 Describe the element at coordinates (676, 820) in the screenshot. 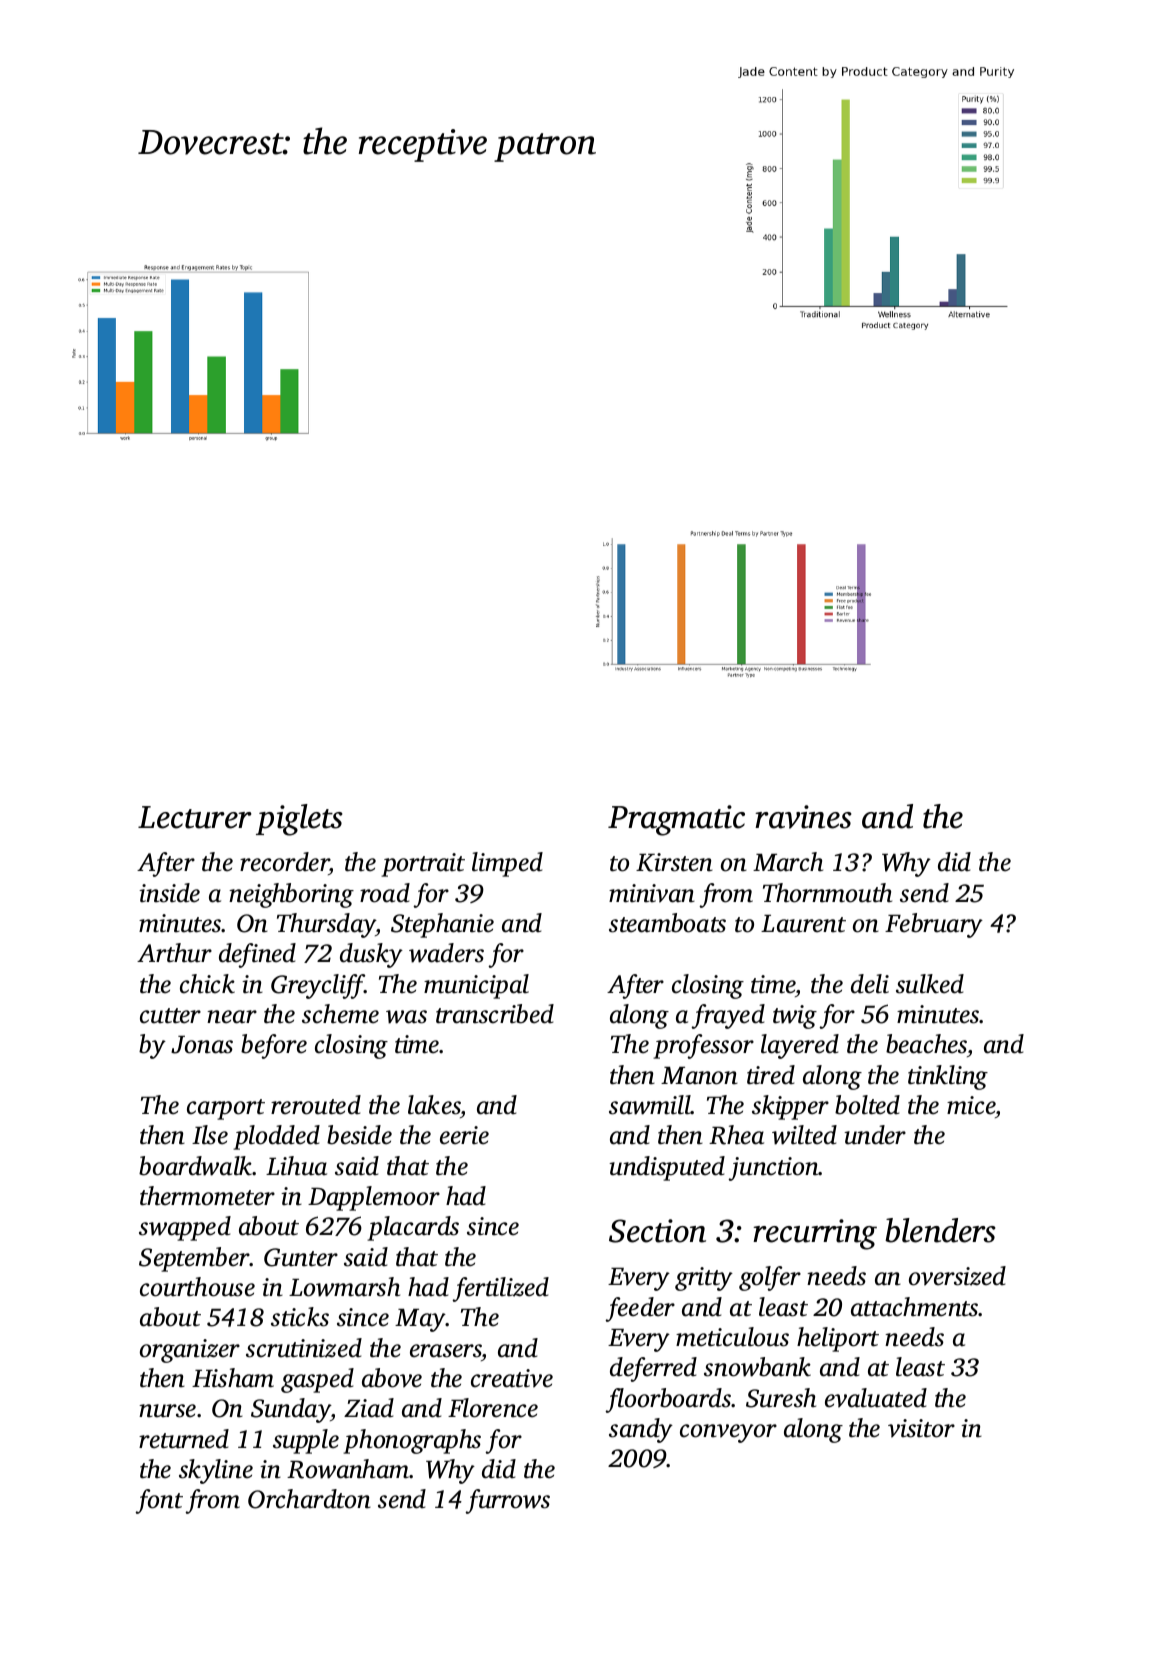

I see `Pragmatic` at that location.
